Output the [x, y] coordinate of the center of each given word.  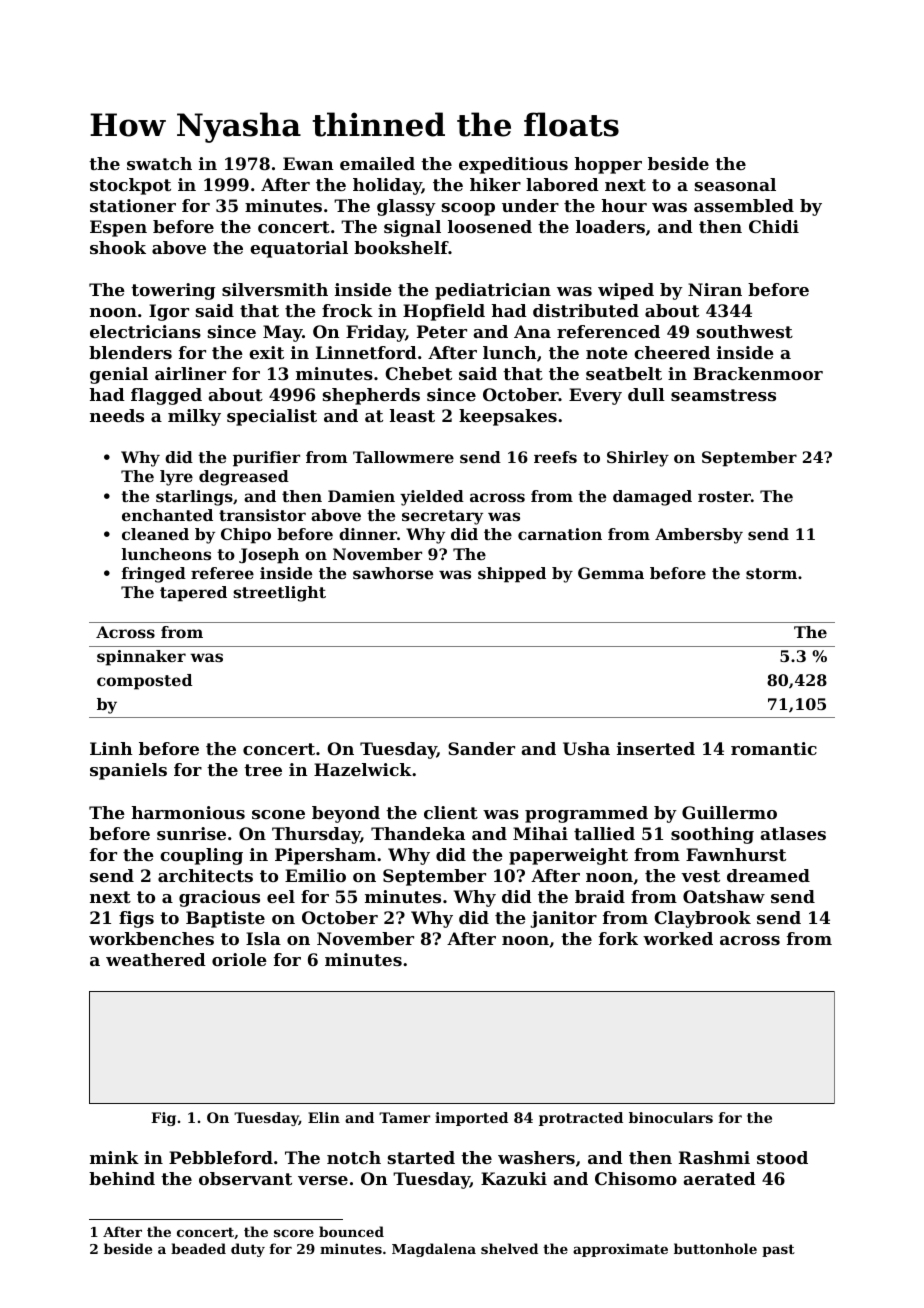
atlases [793, 833]
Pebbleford [221, 1157]
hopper [608, 165]
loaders [610, 226]
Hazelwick [363, 769]
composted [144, 682]
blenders [130, 352]
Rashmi [714, 1157]
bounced [351, 1231]
